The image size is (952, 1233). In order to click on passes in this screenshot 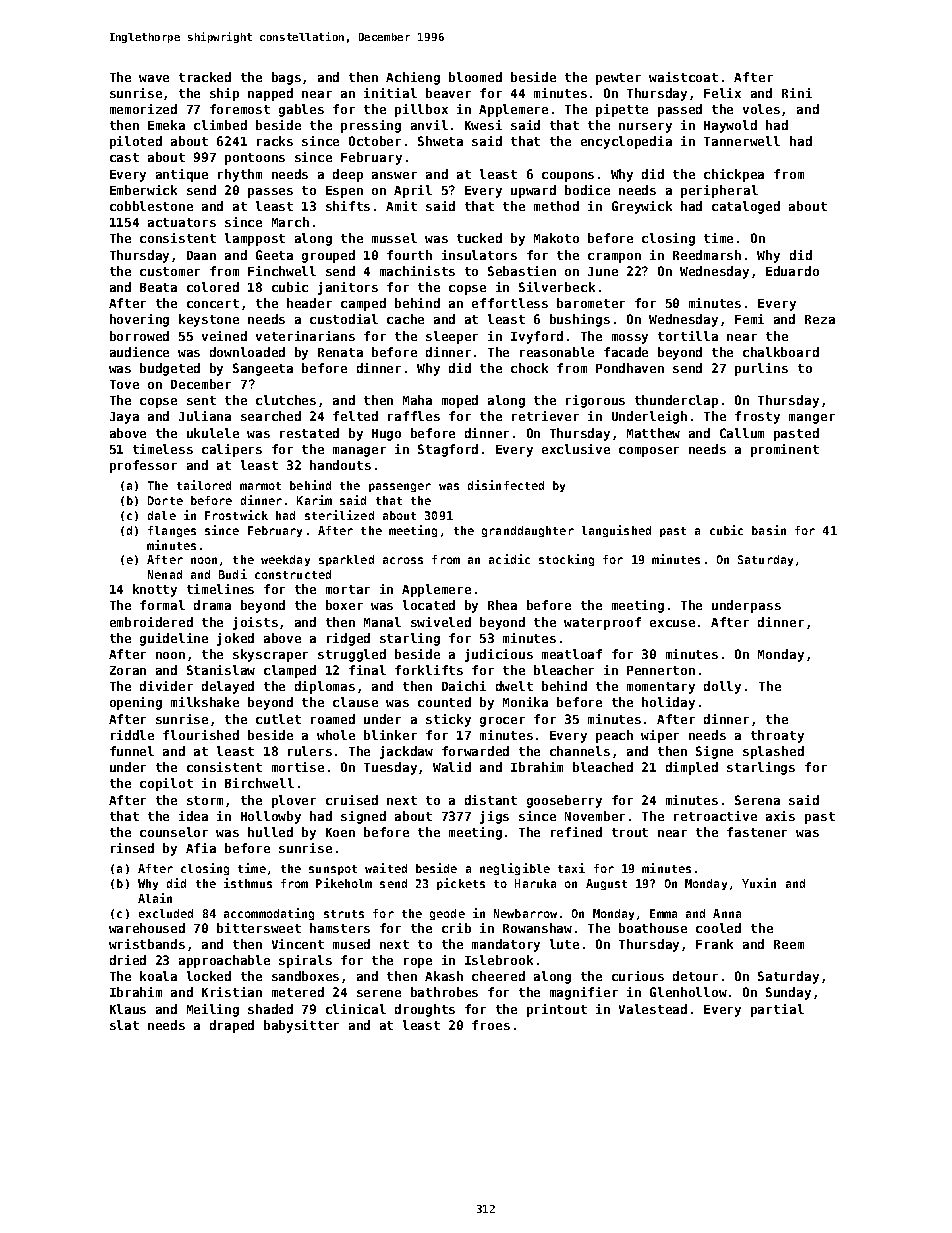, I will do `click(270, 193)`.
